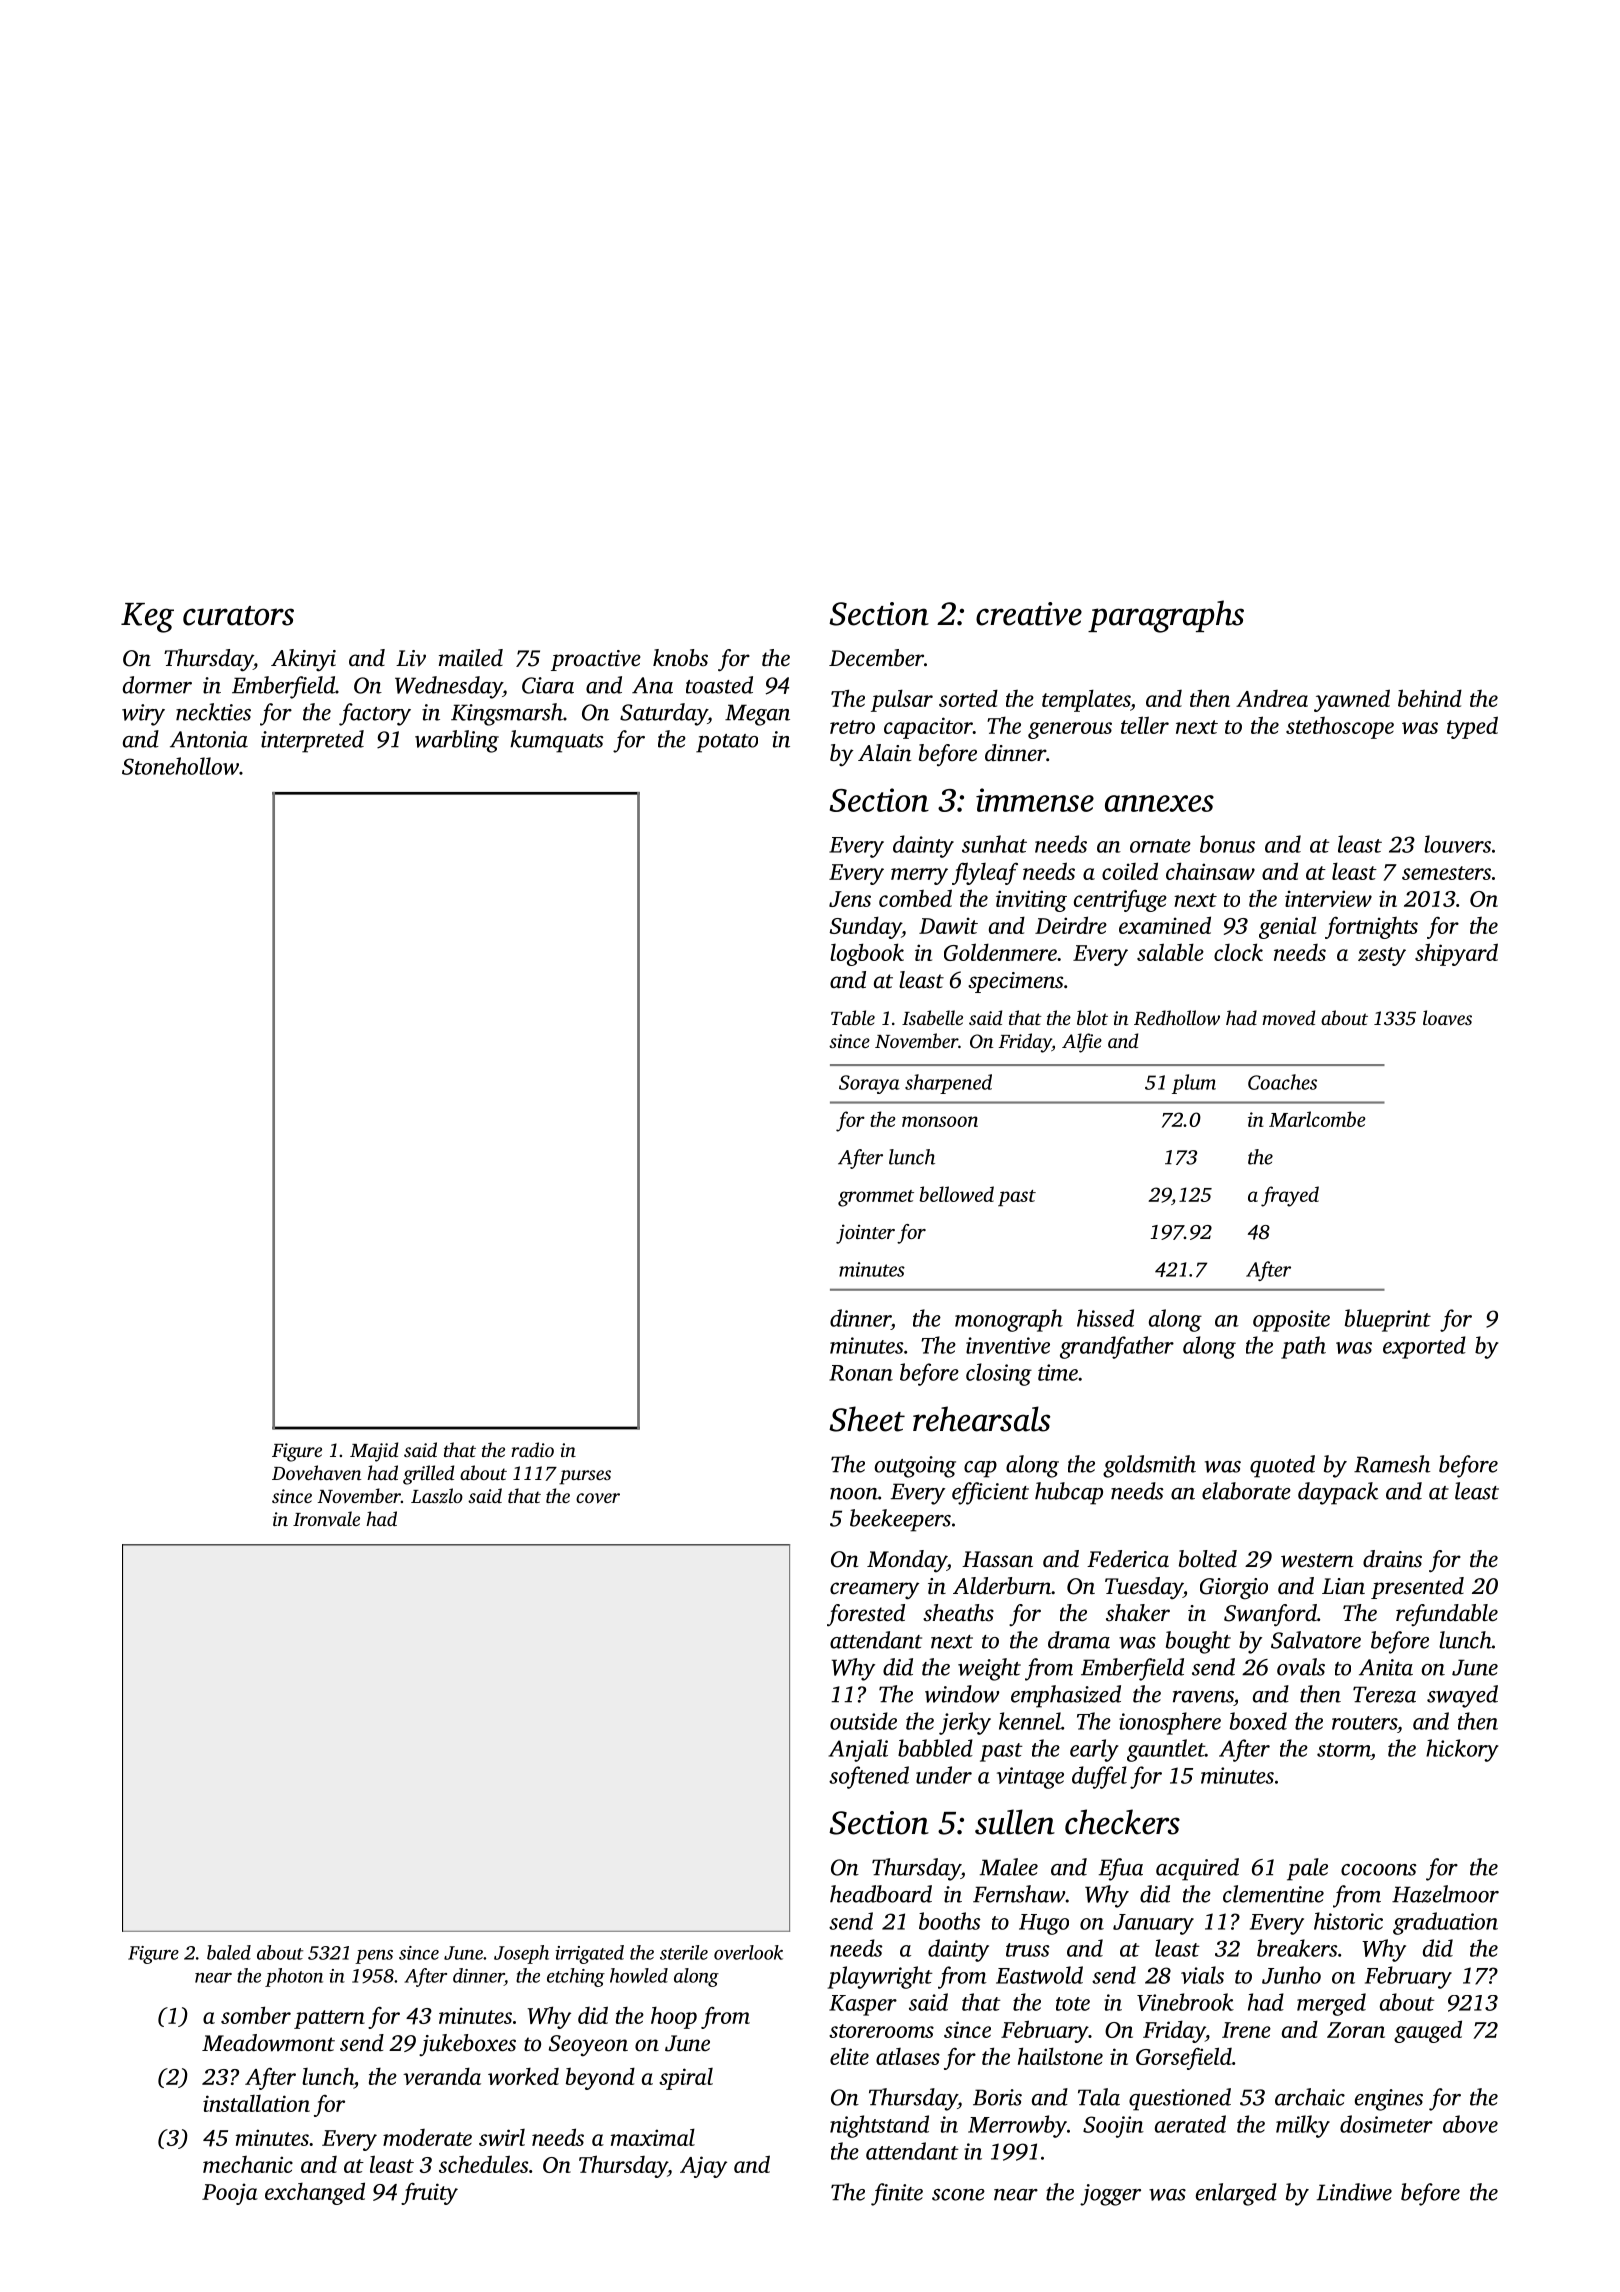  What do you see at coordinates (238, 616) in the image?
I see `curators` at bounding box center [238, 616].
